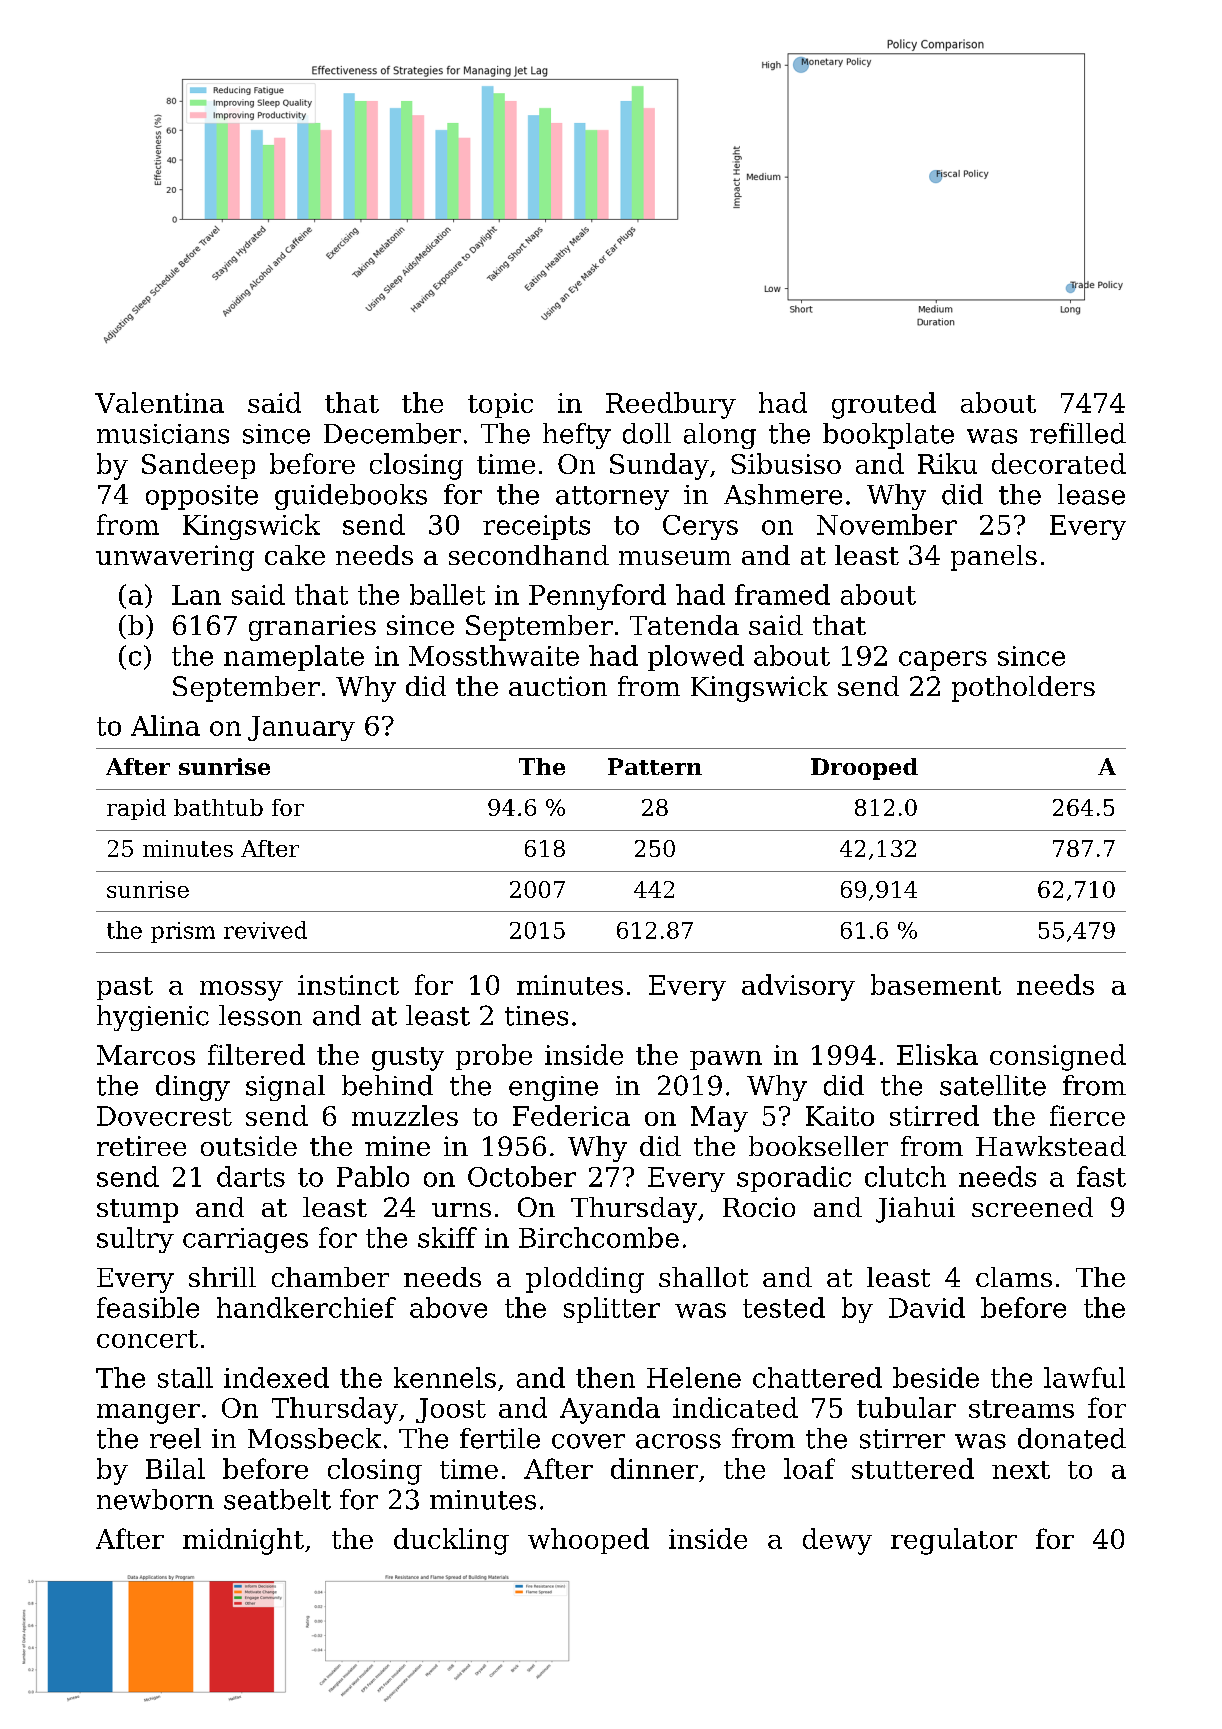 Image resolution: width=1222 pixels, height=1729 pixels. Describe the element at coordinates (202, 497) in the screenshot. I see `opposite` at that location.
